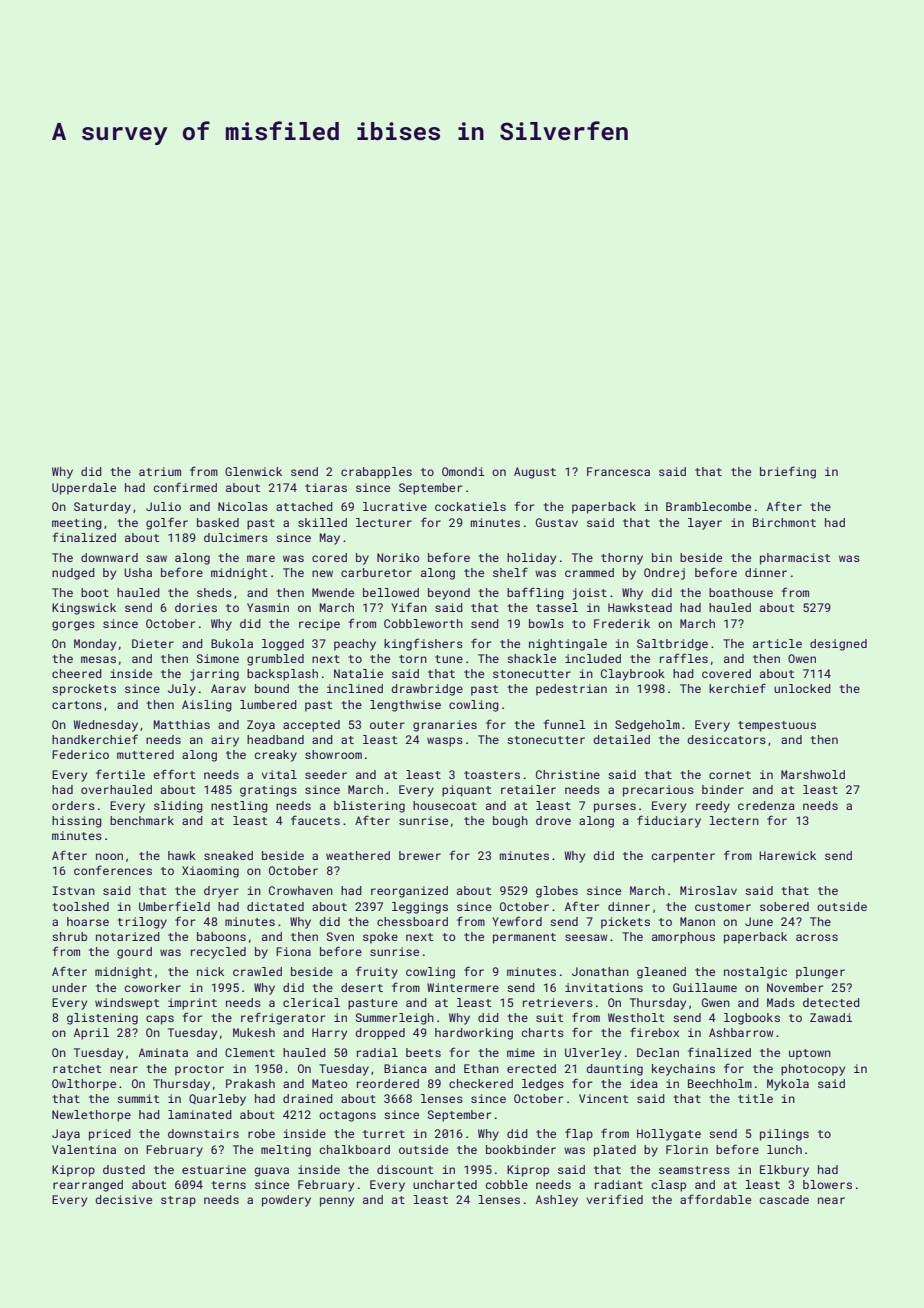 This document has height=1308, width=924. What do you see at coordinates (571, 690) in the document?
I see `pedestrian` at bounding box center [571, 690].
